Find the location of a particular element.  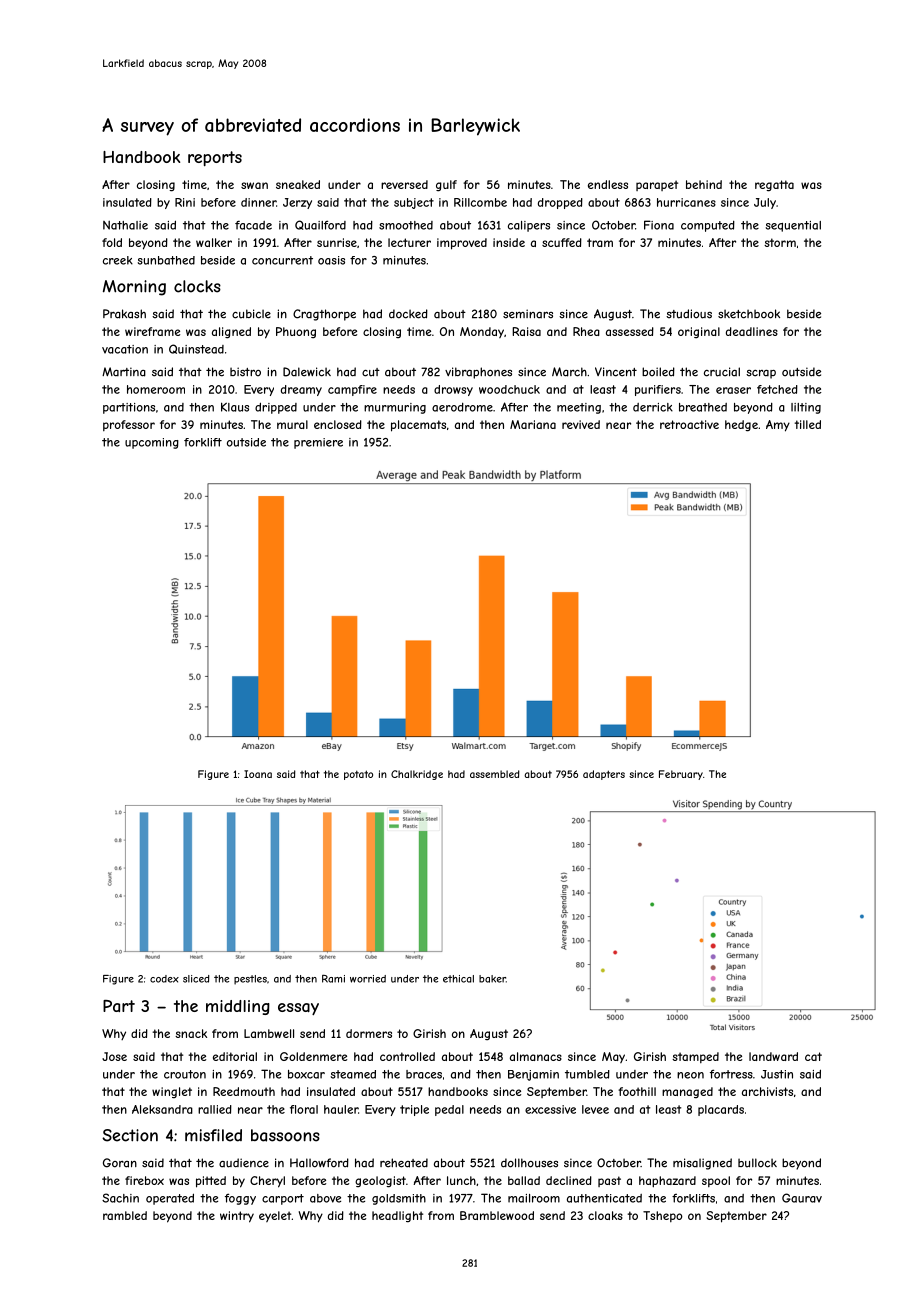

Tshepo is located at coordinates (663, 1216).
